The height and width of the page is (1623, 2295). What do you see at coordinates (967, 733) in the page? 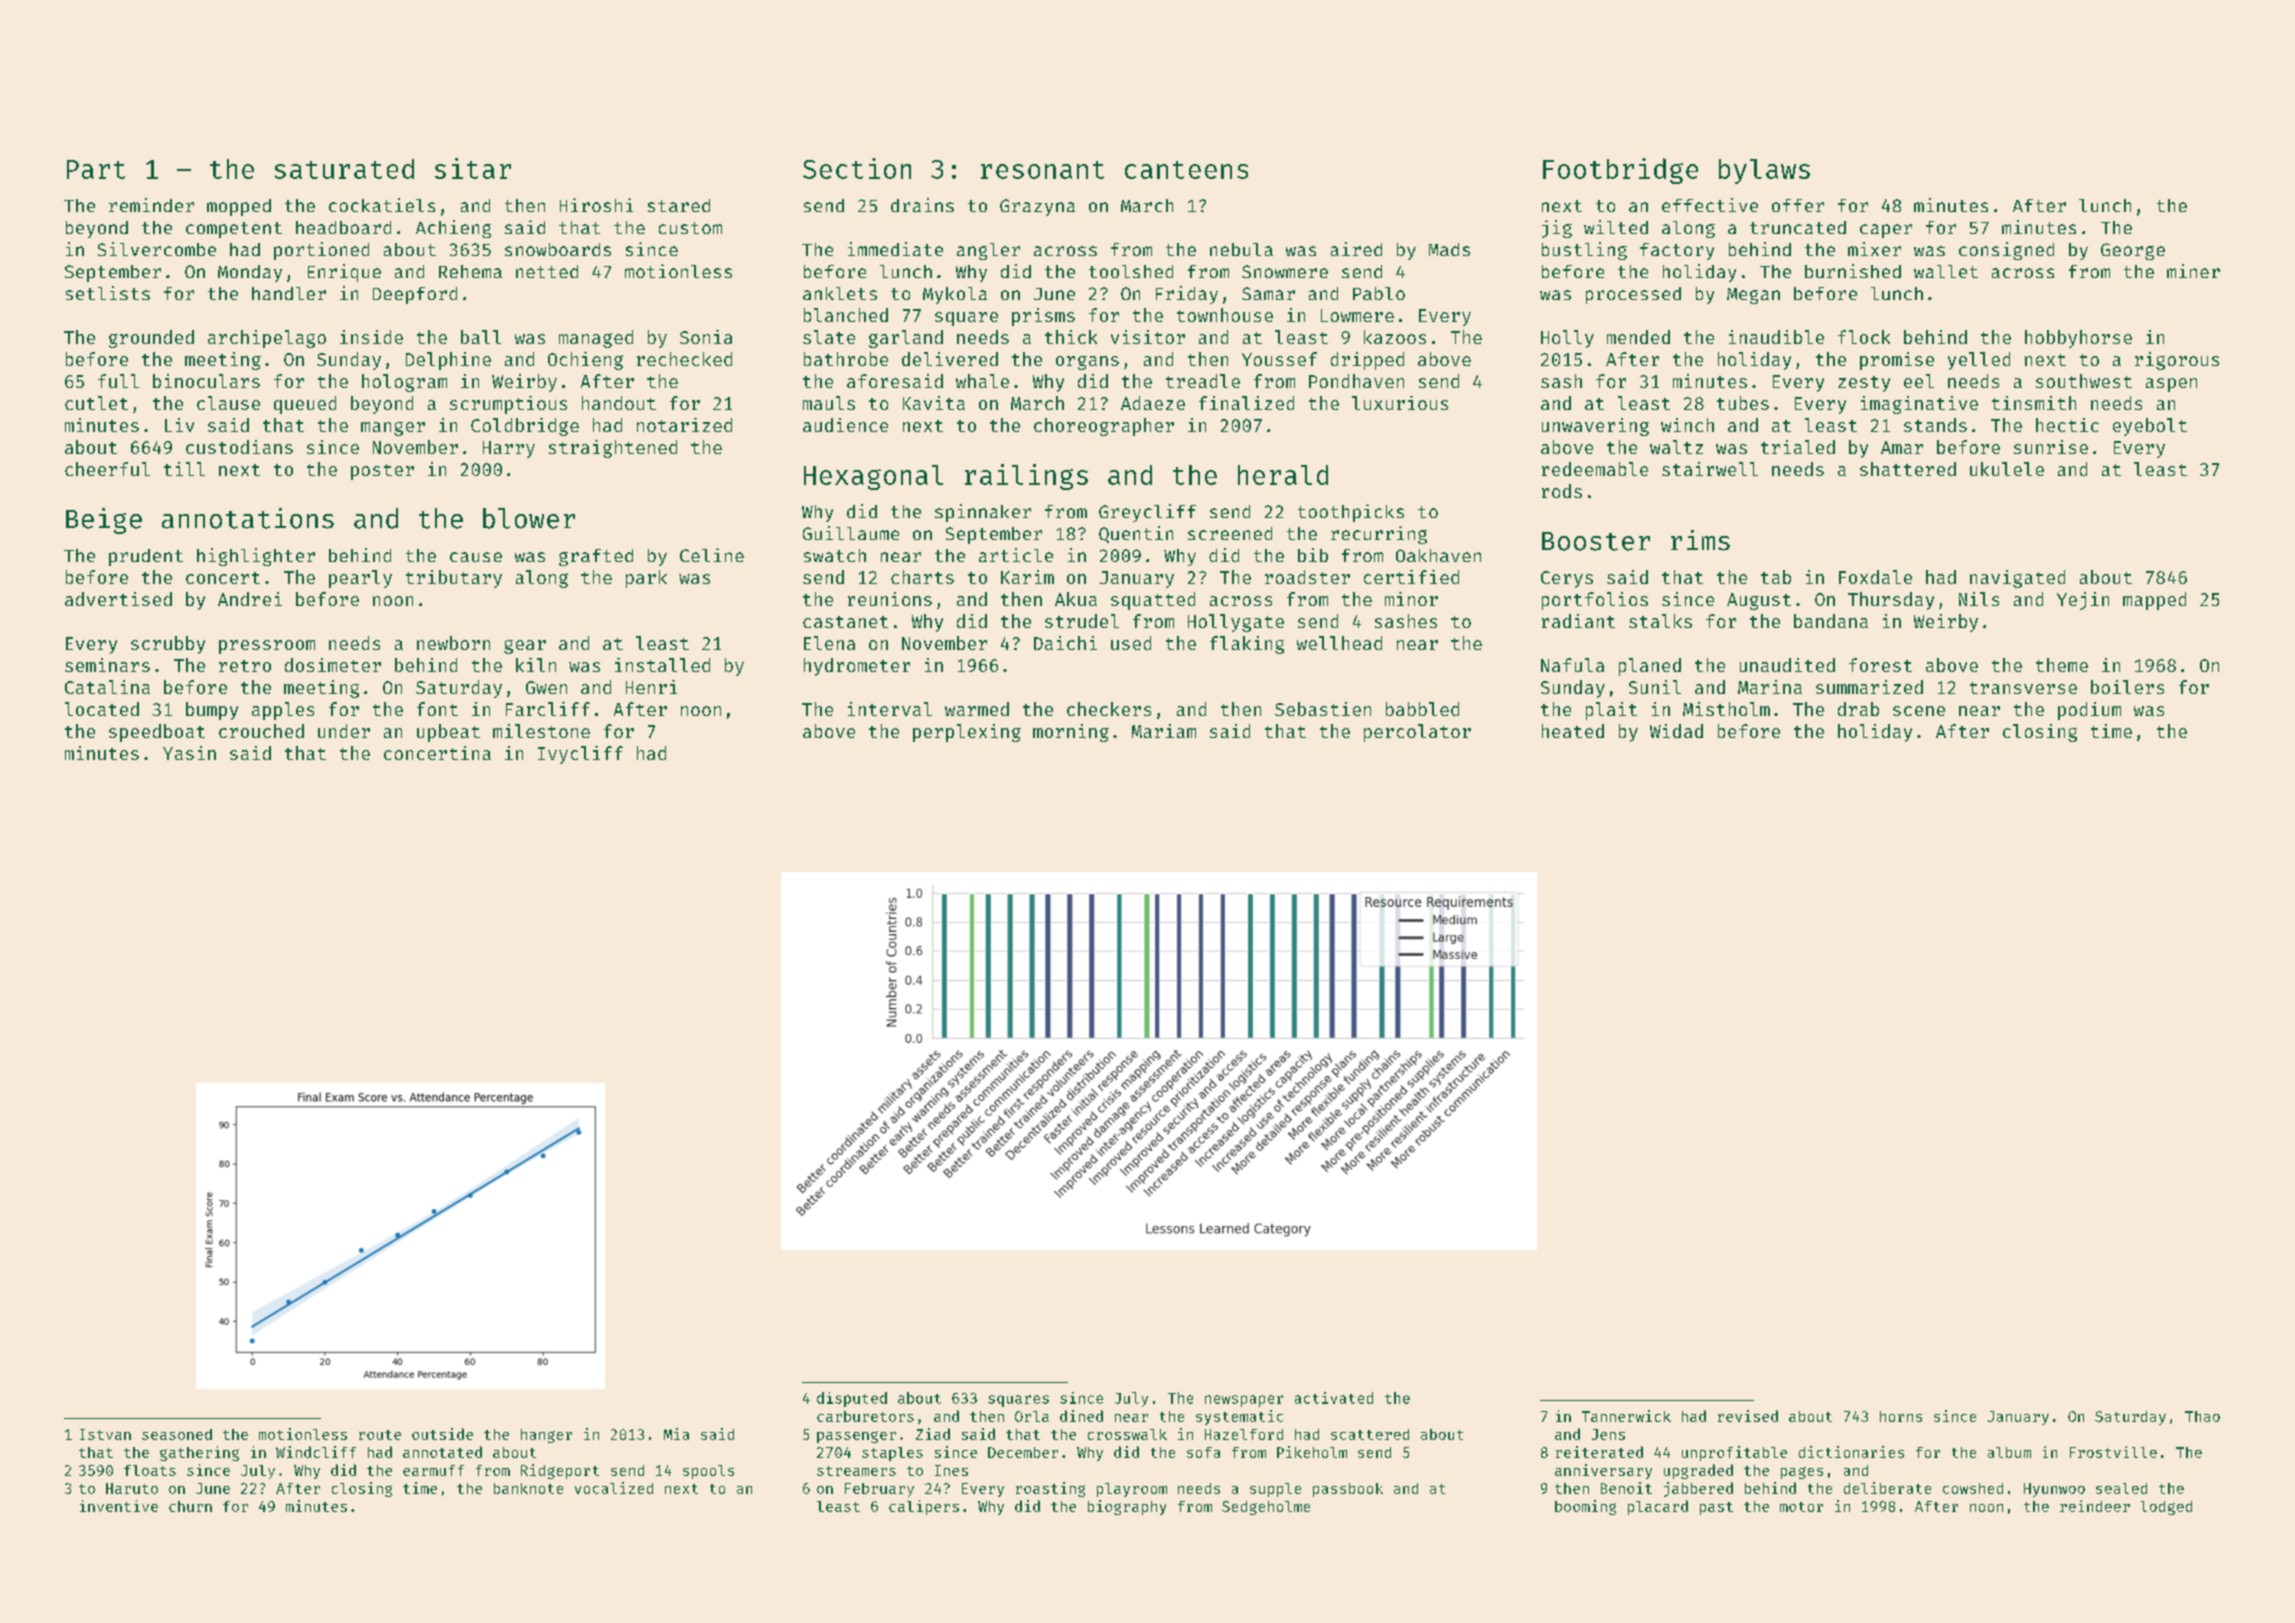
I see `perplexing` at bounding box center [967, 733].
